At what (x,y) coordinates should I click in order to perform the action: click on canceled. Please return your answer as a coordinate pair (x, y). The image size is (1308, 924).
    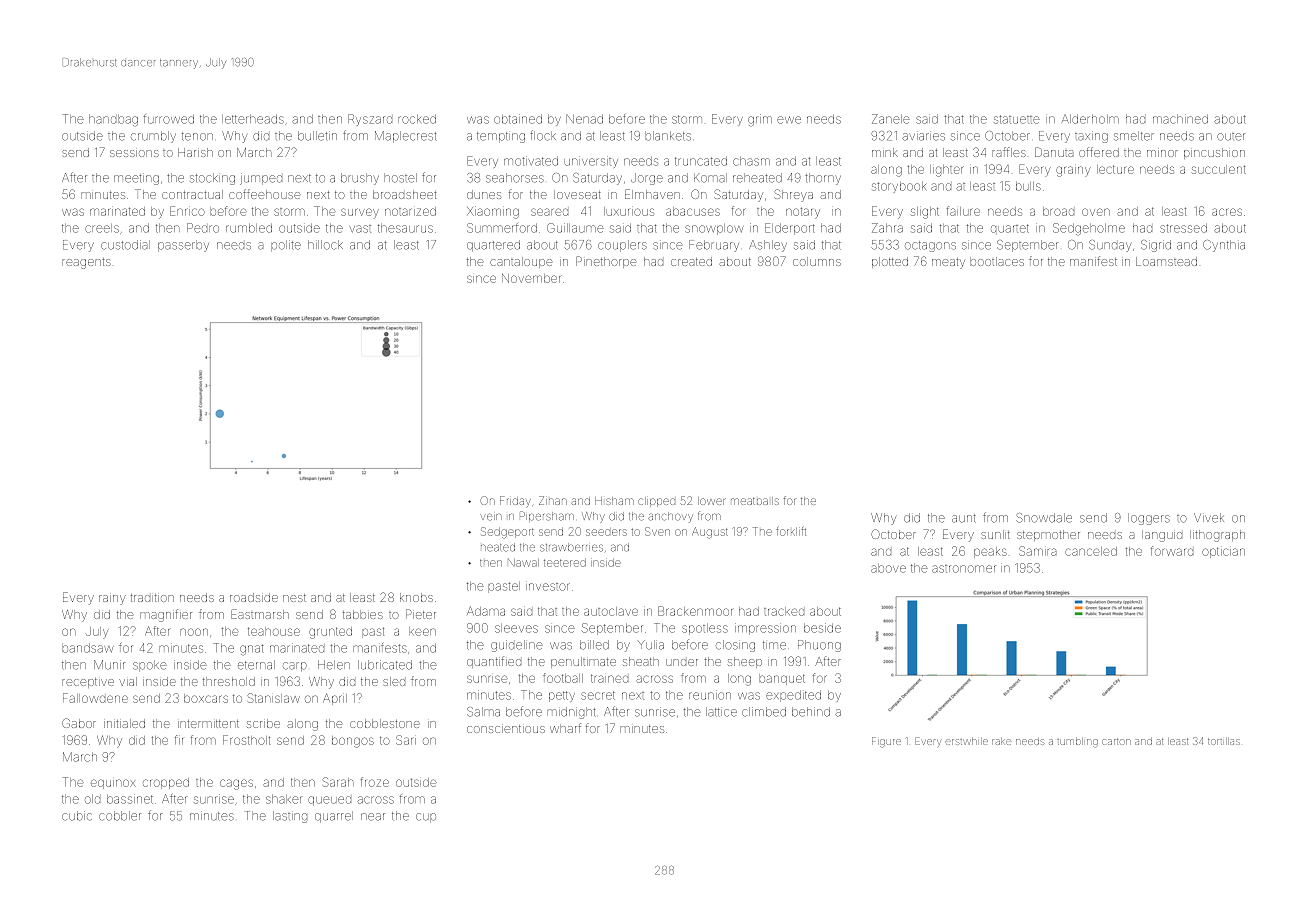
    Looking at the image, I should click on (1091, 551).
